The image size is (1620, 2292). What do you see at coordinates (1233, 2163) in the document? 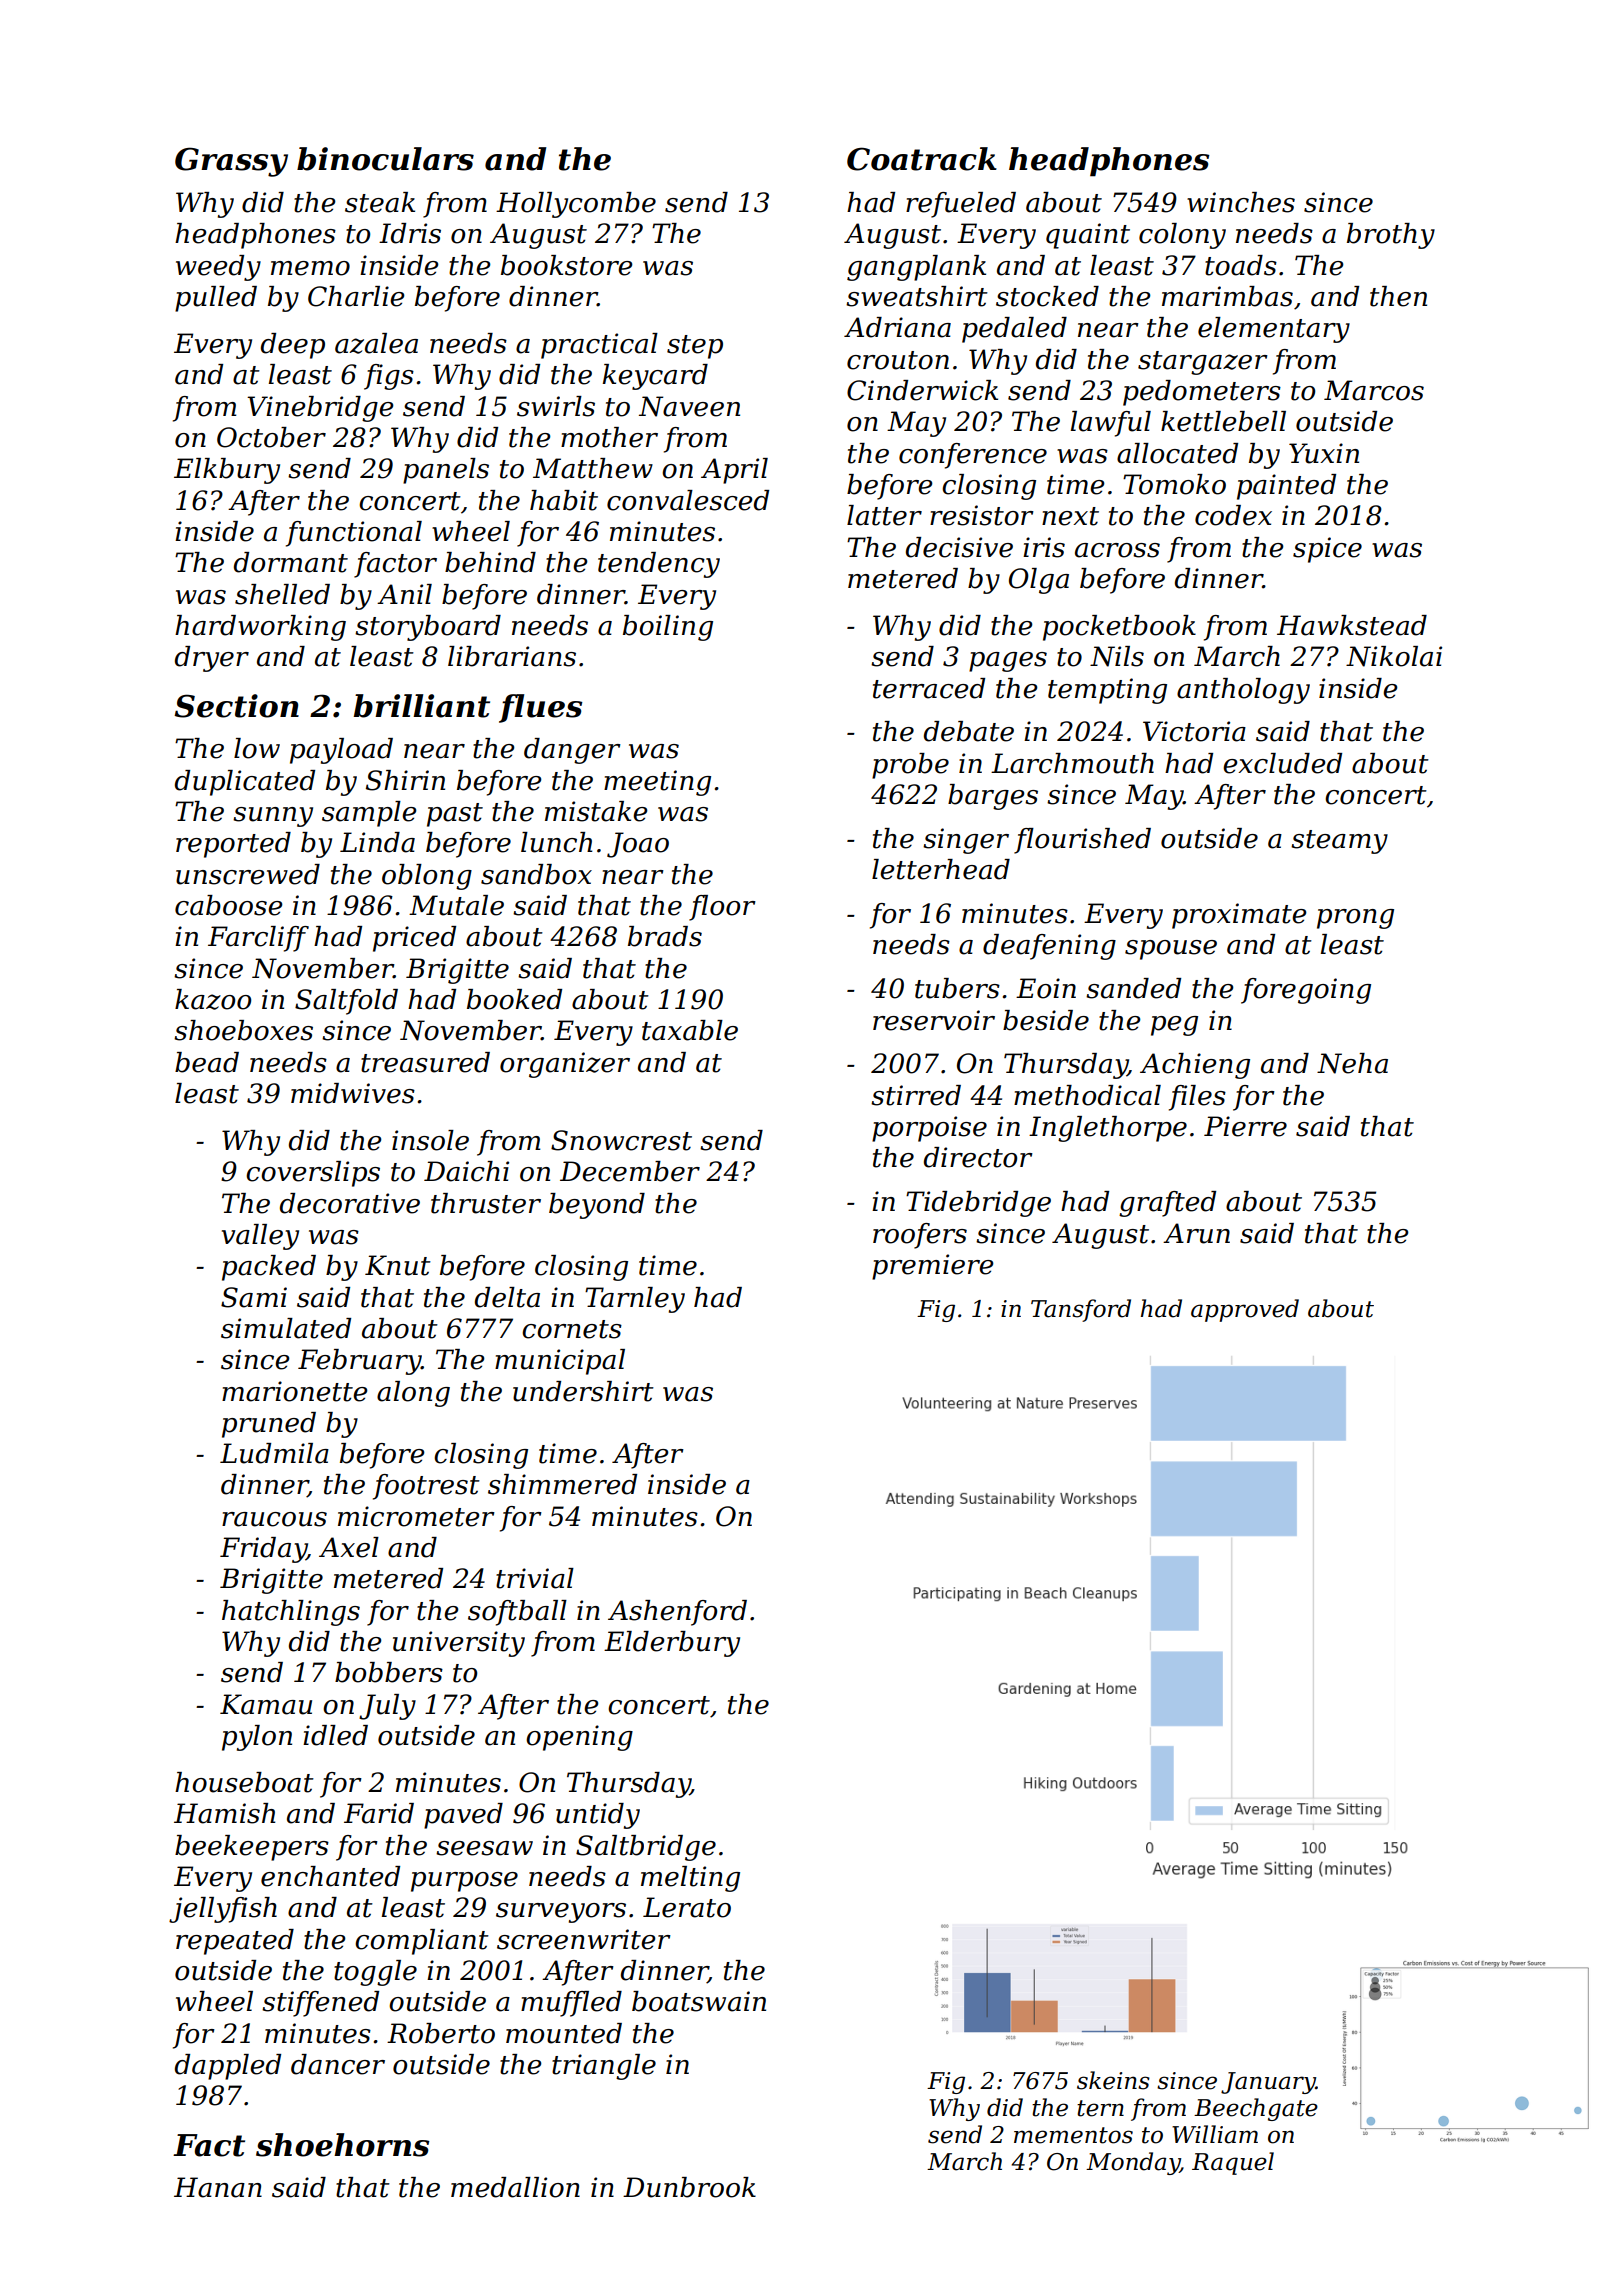
I see `Raquel` at bounding box center [1233, 2163].
